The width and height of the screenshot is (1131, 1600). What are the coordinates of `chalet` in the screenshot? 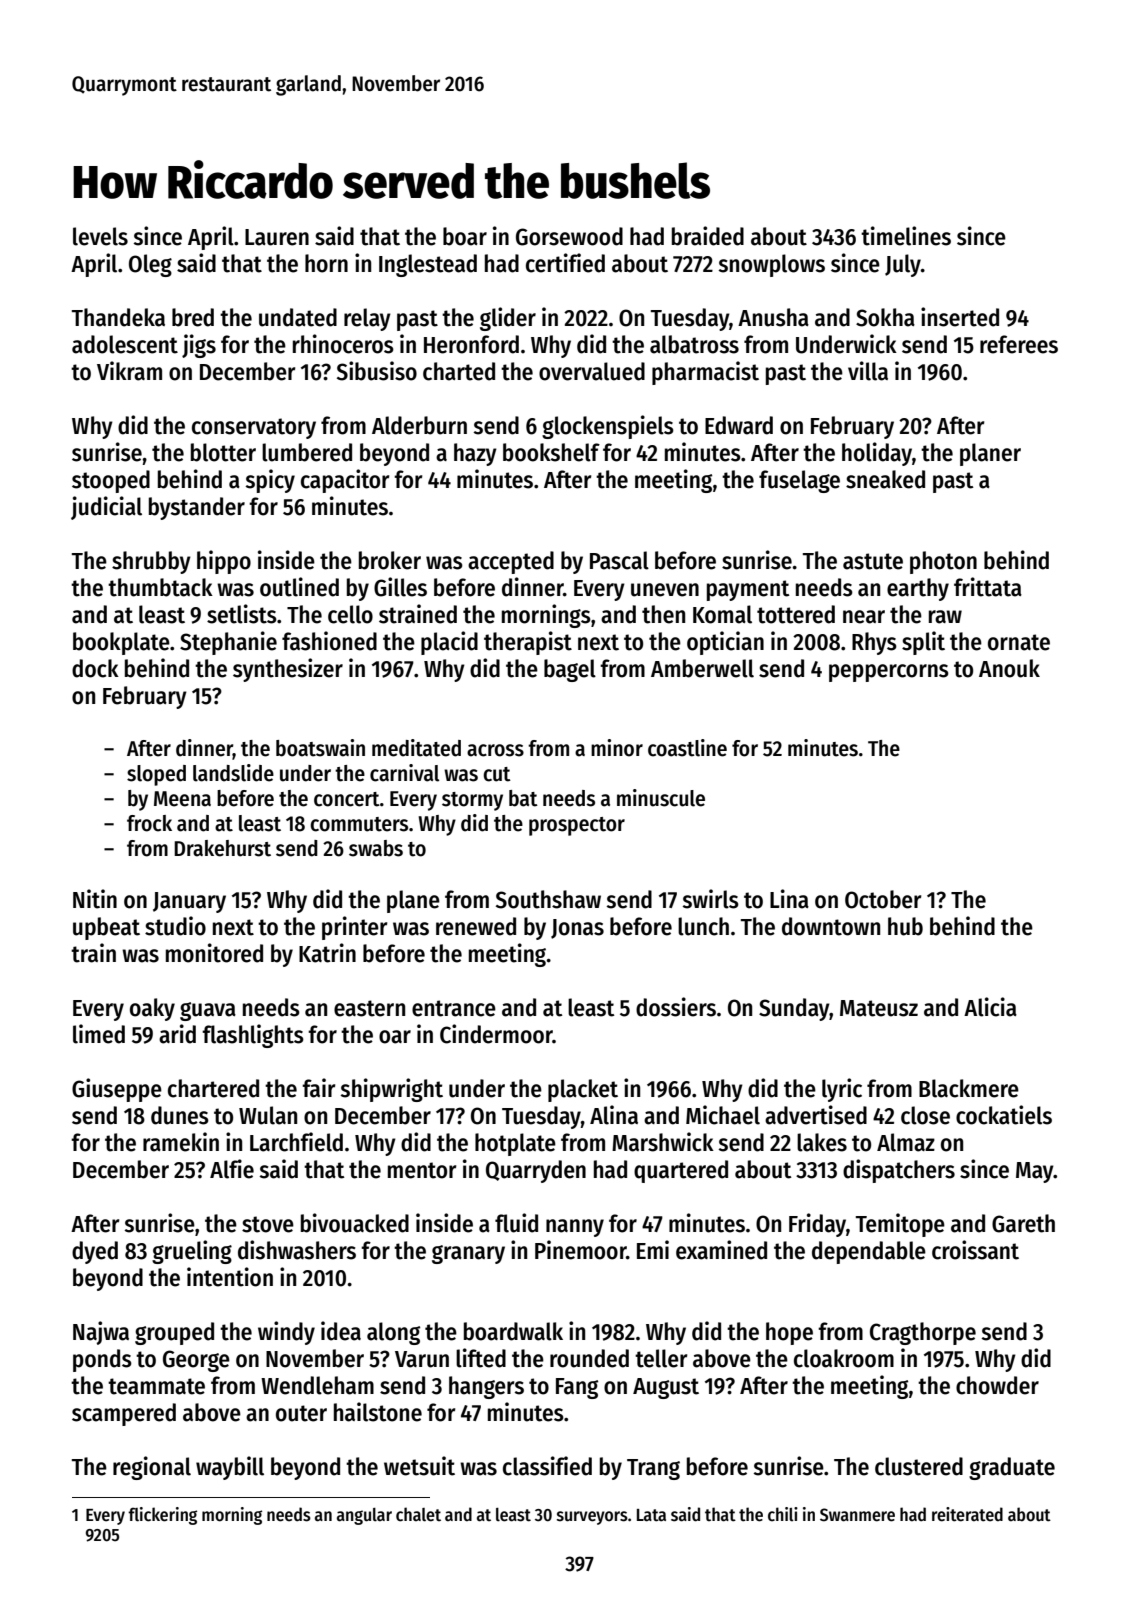 It's located at (418, 1514).
